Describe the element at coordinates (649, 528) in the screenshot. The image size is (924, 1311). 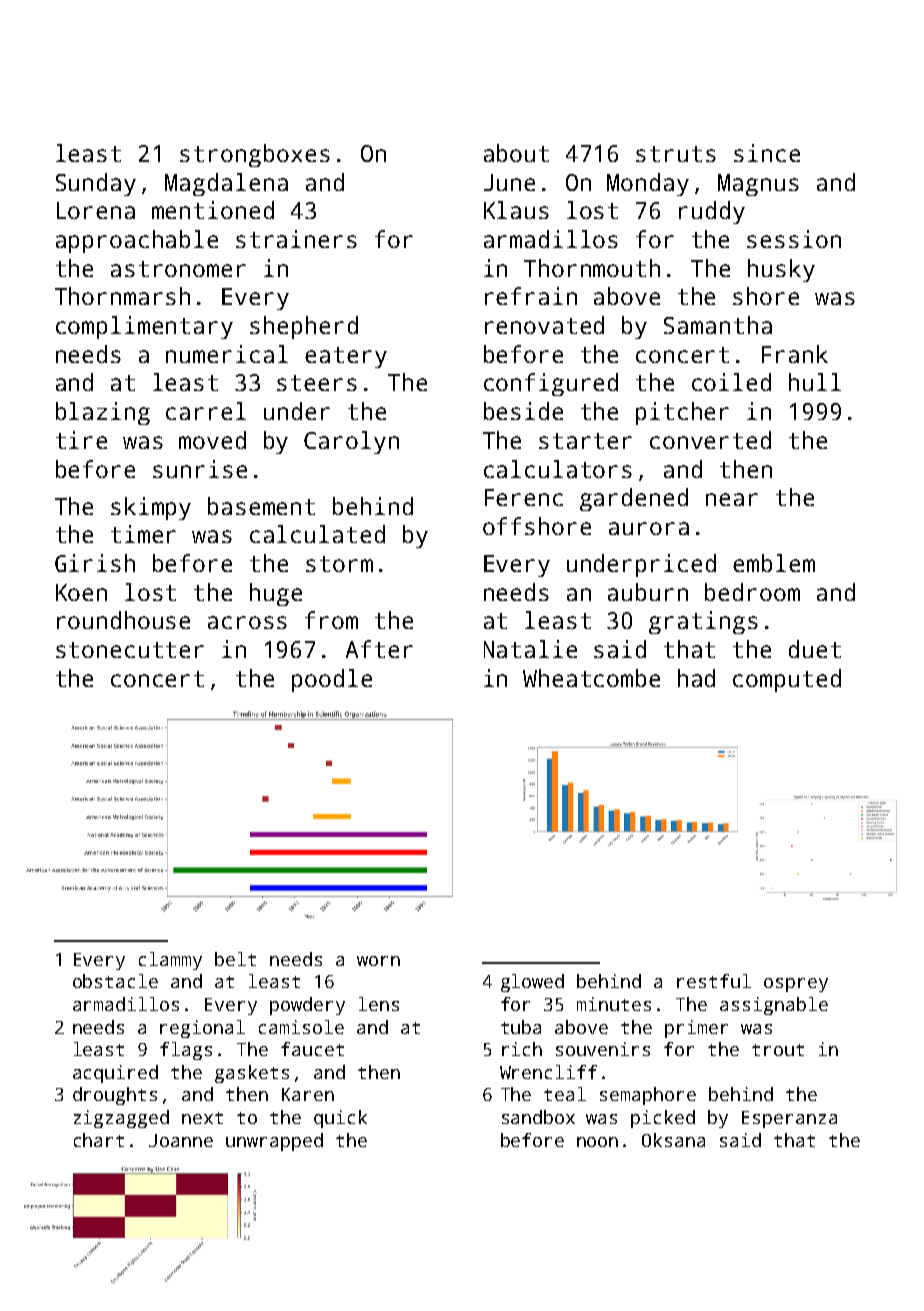
I see `aurora` at that location.
